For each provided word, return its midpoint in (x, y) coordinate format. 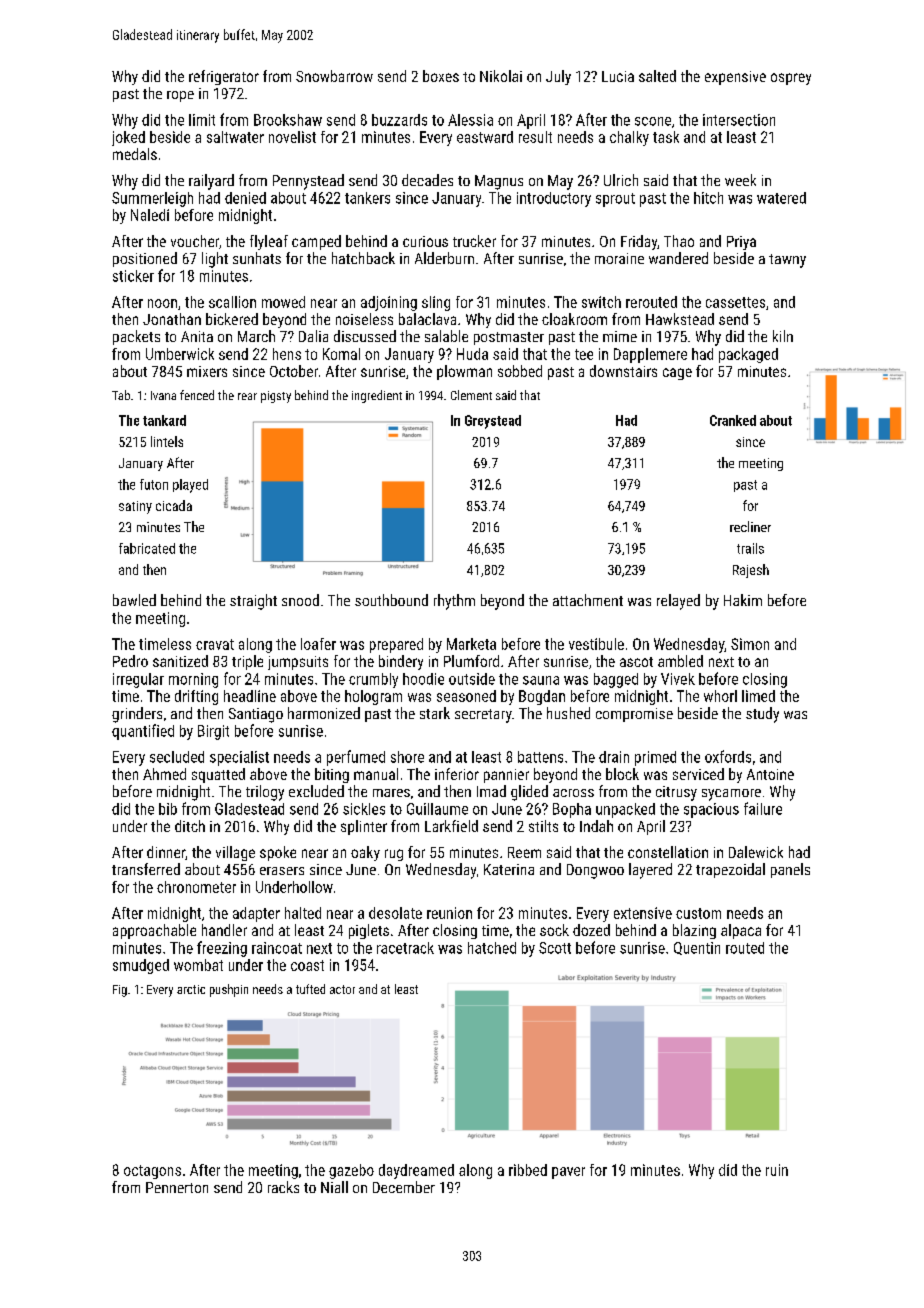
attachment (588, 600)
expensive (735, 78)
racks (283, 1187)
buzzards (399, 120)
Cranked (733, 420)
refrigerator (224, 77)
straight (253, 602)
